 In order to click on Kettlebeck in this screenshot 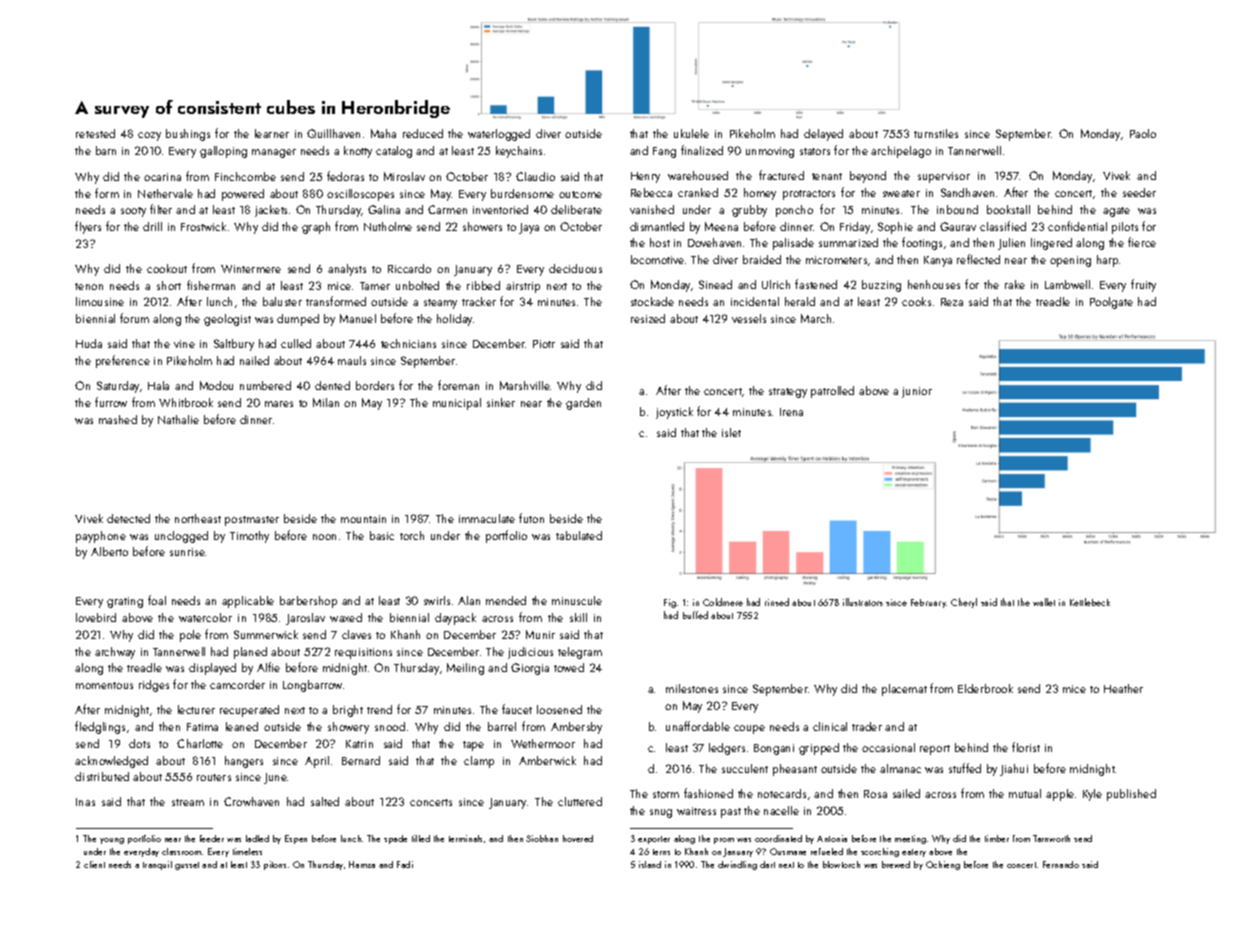, I will do `click(1090, 602)`.
